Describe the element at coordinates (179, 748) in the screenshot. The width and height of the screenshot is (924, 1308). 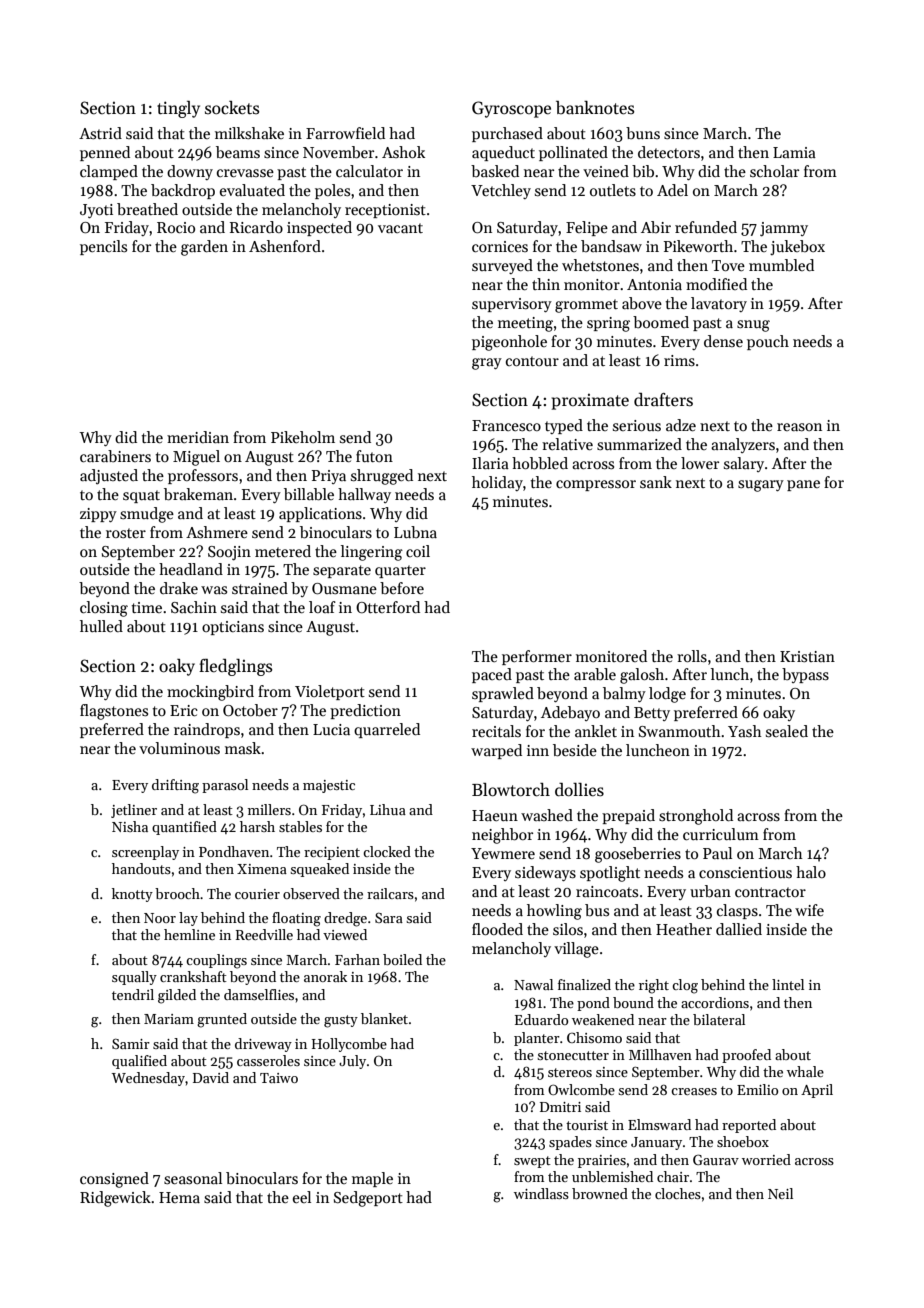
I see `voluminous` at that location.
